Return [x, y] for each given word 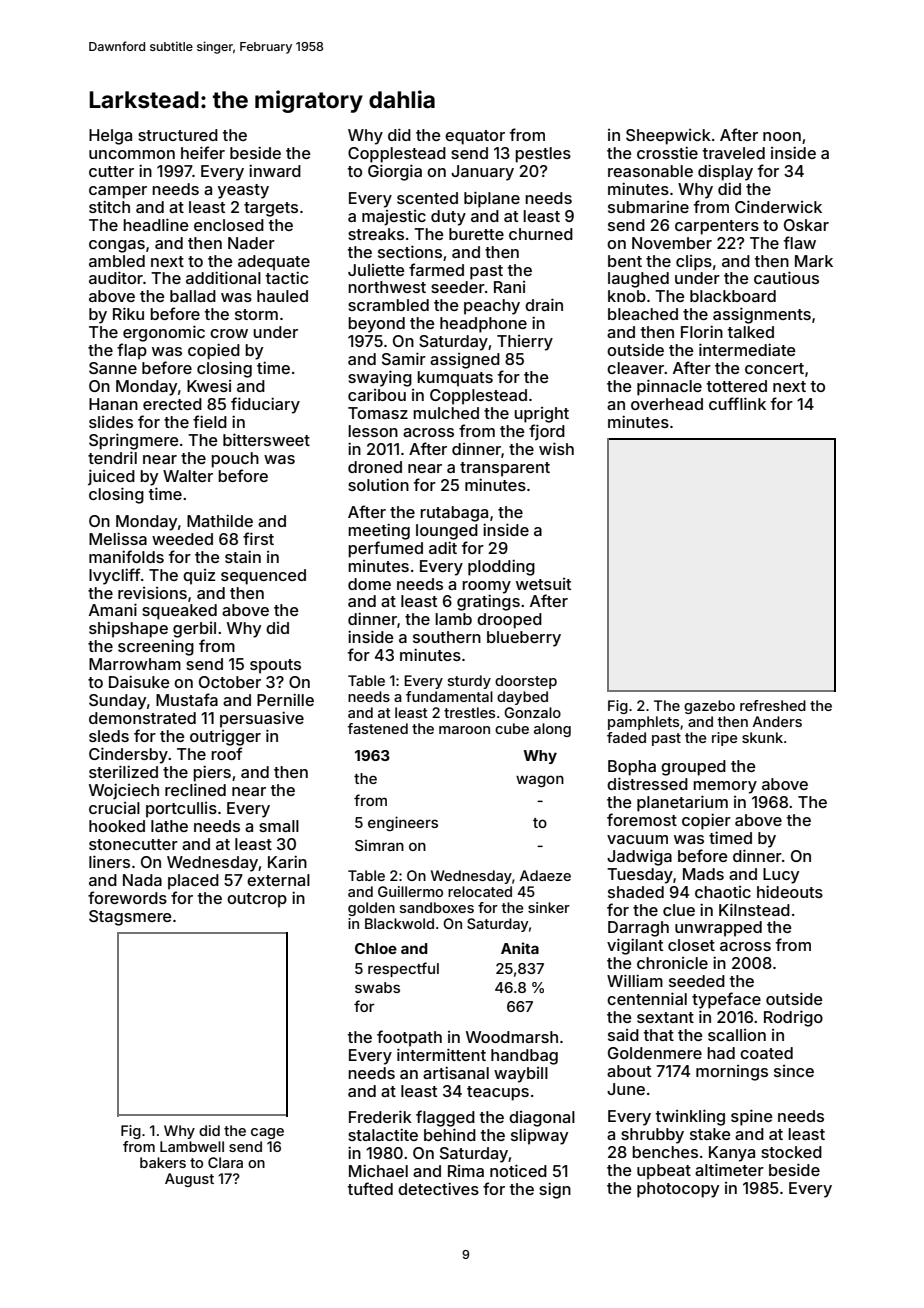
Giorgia [395, 172]
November [672, 243]
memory [725, 787]
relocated [480, 891]
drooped [509, 621]
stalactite [383, 1134]
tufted [370, 1188]
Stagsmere [130, 918]
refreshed [773, 705]
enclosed [229, 225]
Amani [113, 609]
